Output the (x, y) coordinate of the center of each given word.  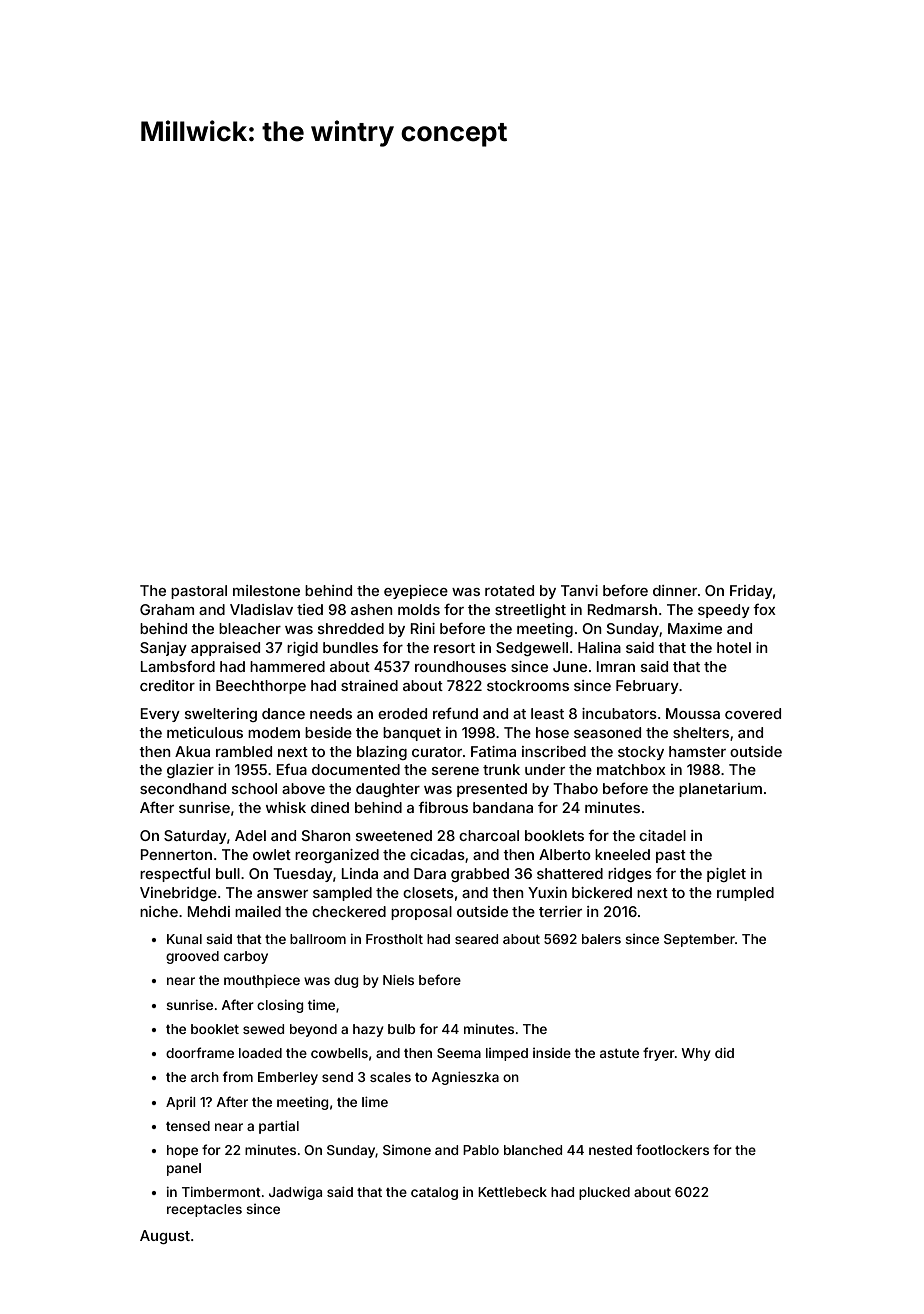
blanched (533, 1150)
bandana (503, 807)
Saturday (195, 837)
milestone (266, 590)
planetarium (720, 790)
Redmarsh (622, 609)
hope (182, 1151)
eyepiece (416, 592)
